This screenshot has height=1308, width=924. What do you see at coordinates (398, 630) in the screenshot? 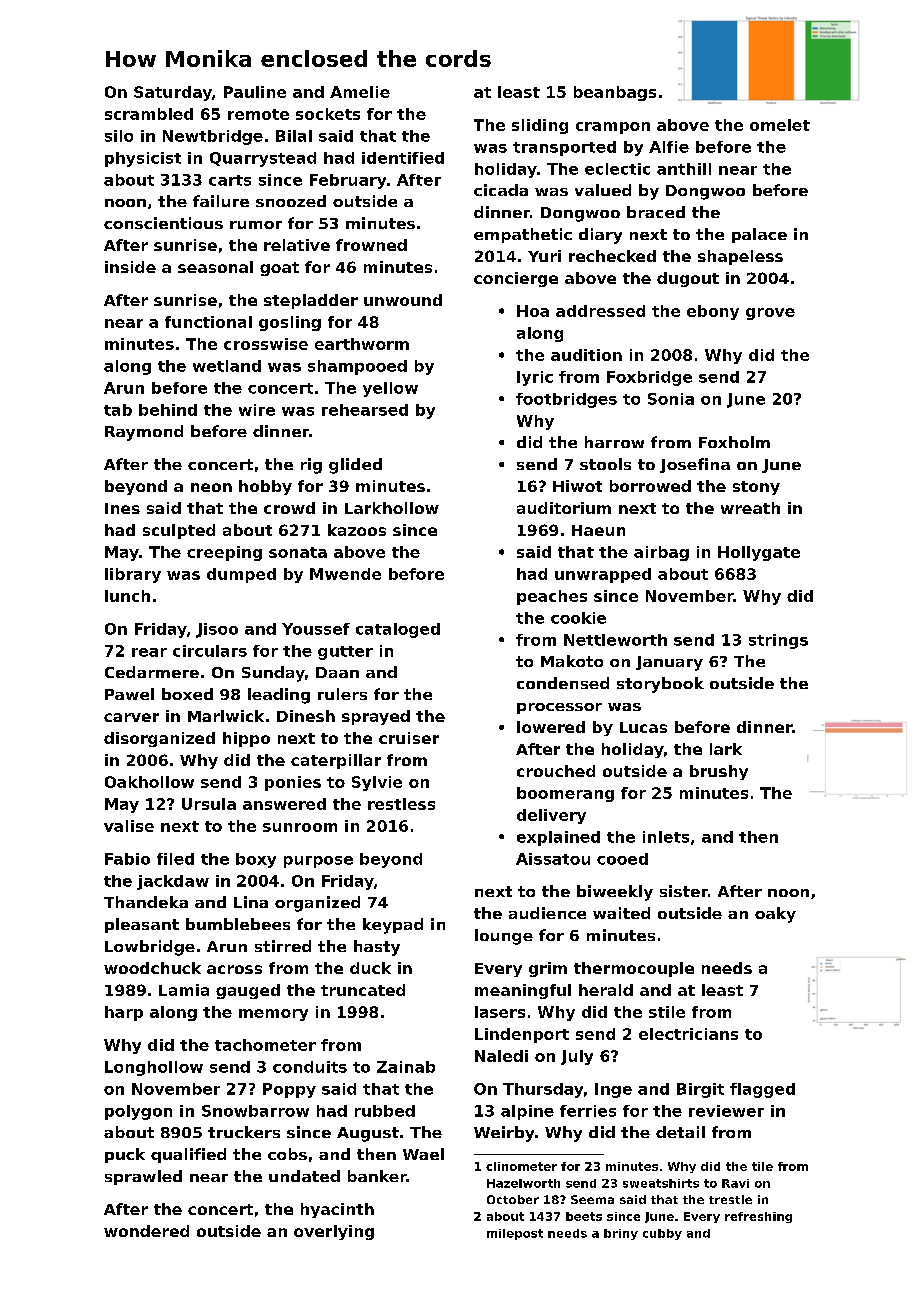
I see `cataloged` at bounding box center [398, 630].
